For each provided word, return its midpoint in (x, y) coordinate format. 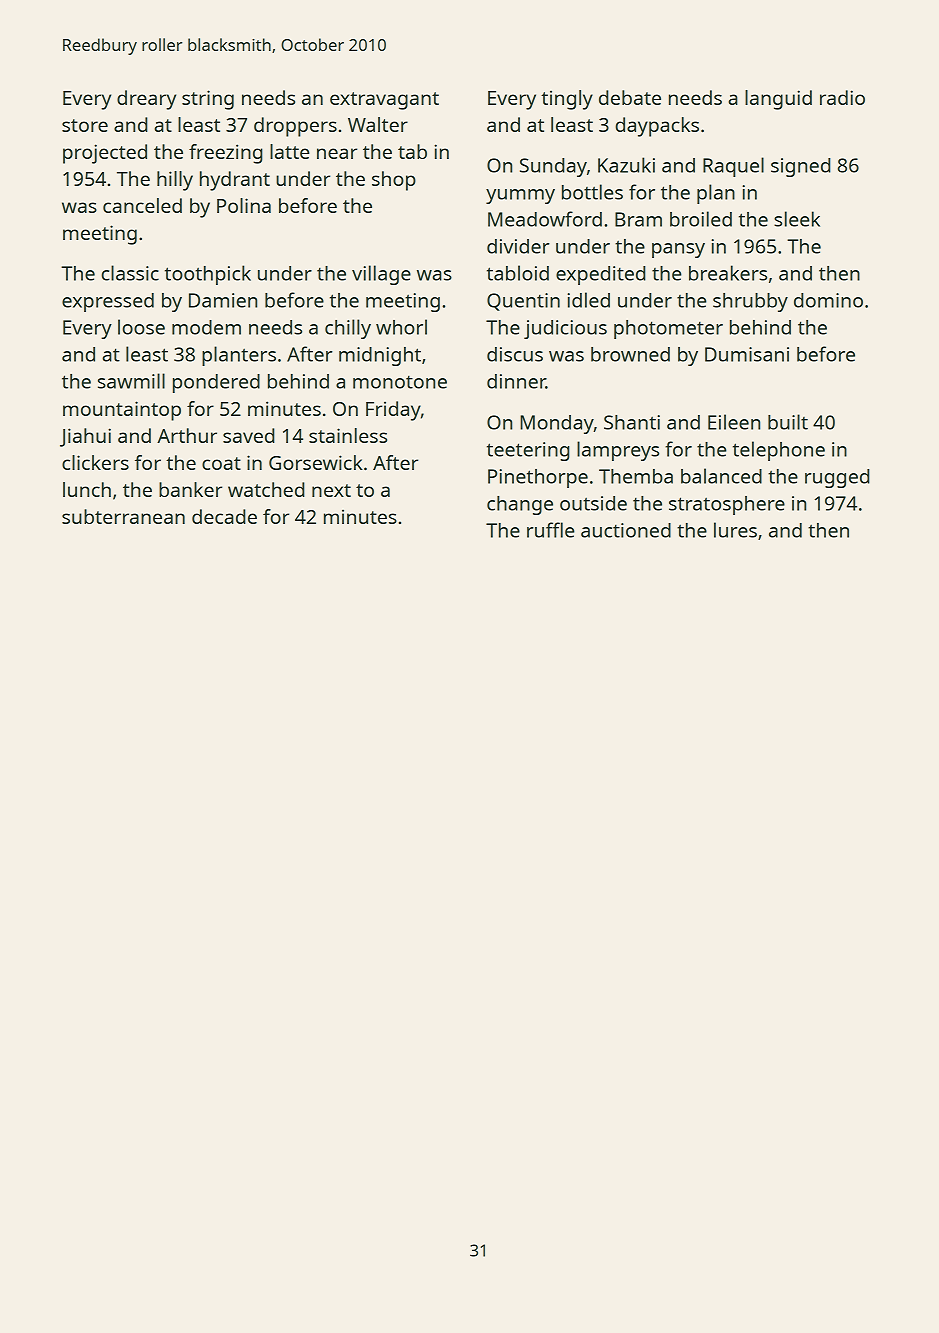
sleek (797, 219)
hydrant (235, 181)
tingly (567, 100)
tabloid (518, 273)
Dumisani (747, 354)
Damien (223, 300)
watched (266, 489)
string (208, 100)
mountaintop (122, 411)
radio (842, 97)
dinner (516, 381)
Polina (244, 205)
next (331, 490)
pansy (678, 250)
